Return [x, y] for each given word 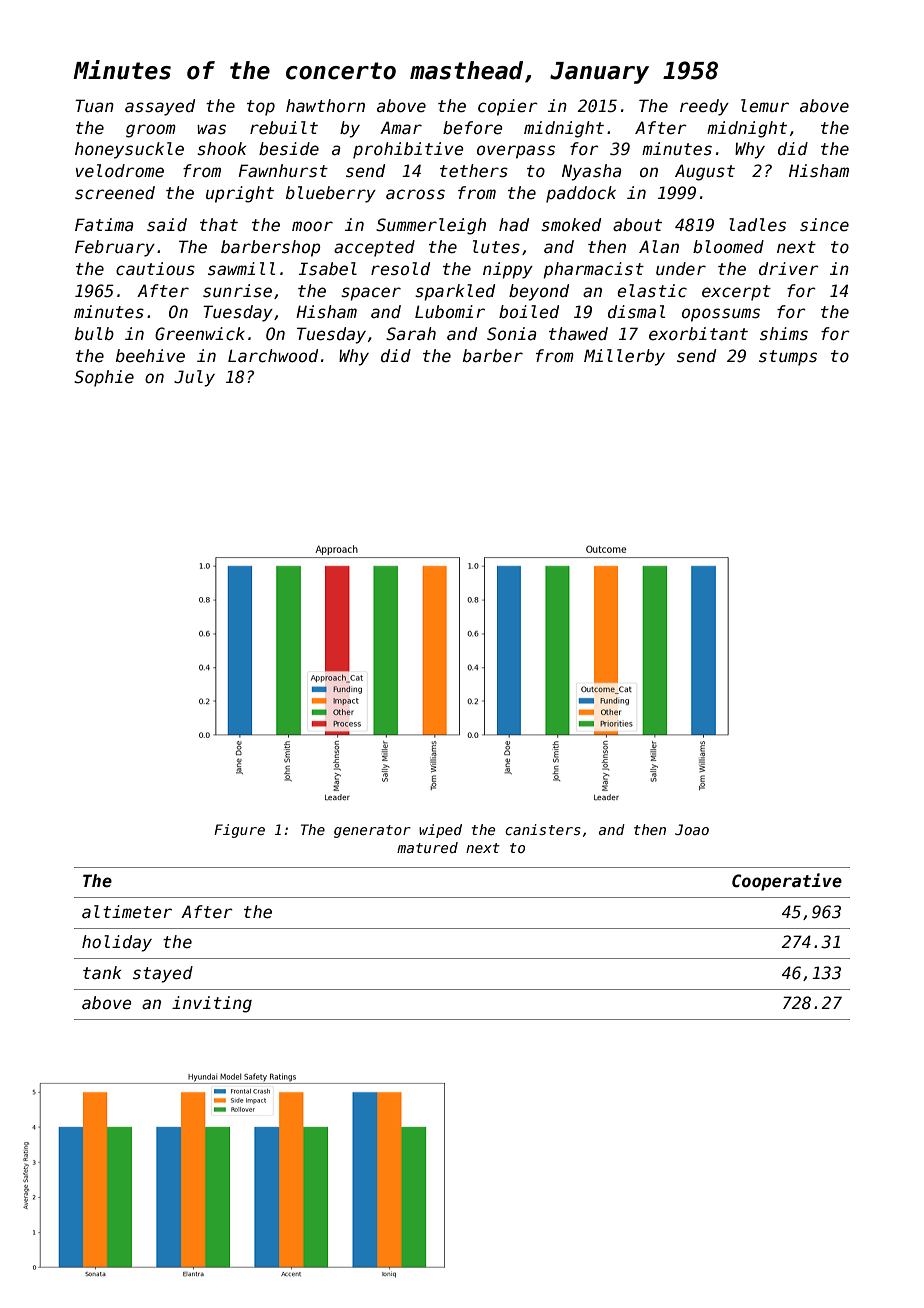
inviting [212, 1004]
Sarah [411, 334]
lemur [765, 106]
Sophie [104, 378]
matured [427, 847]
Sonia [512, 334]
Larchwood [273, 356]
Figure [239, 831]
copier [508, 107]
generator [372, 831]
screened [115, 193]
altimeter [127, 912]
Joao [692, 829]
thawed [578, 334]
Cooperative [787, 882]
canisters [543, 829]
